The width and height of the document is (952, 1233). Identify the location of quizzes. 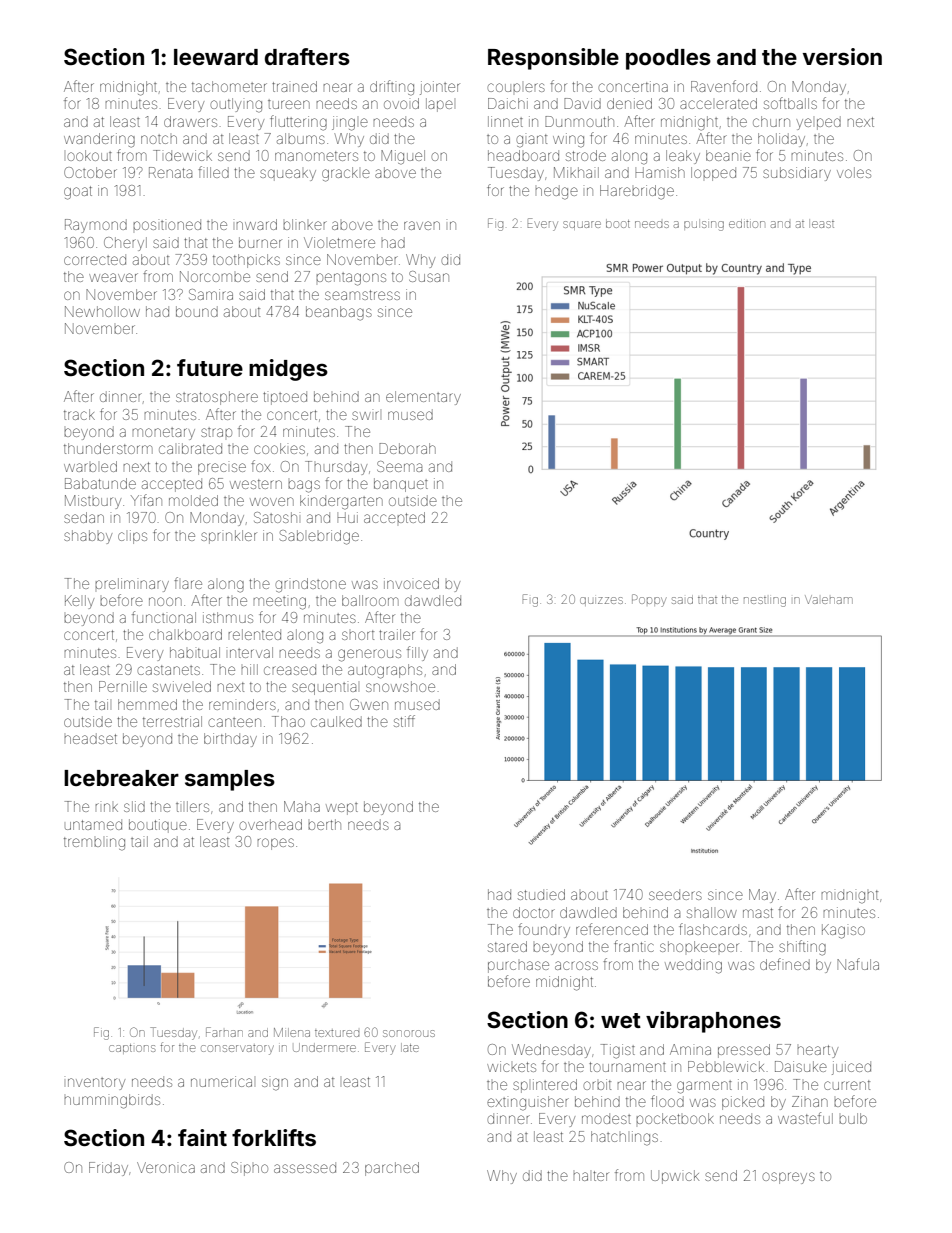
(601, 601).
